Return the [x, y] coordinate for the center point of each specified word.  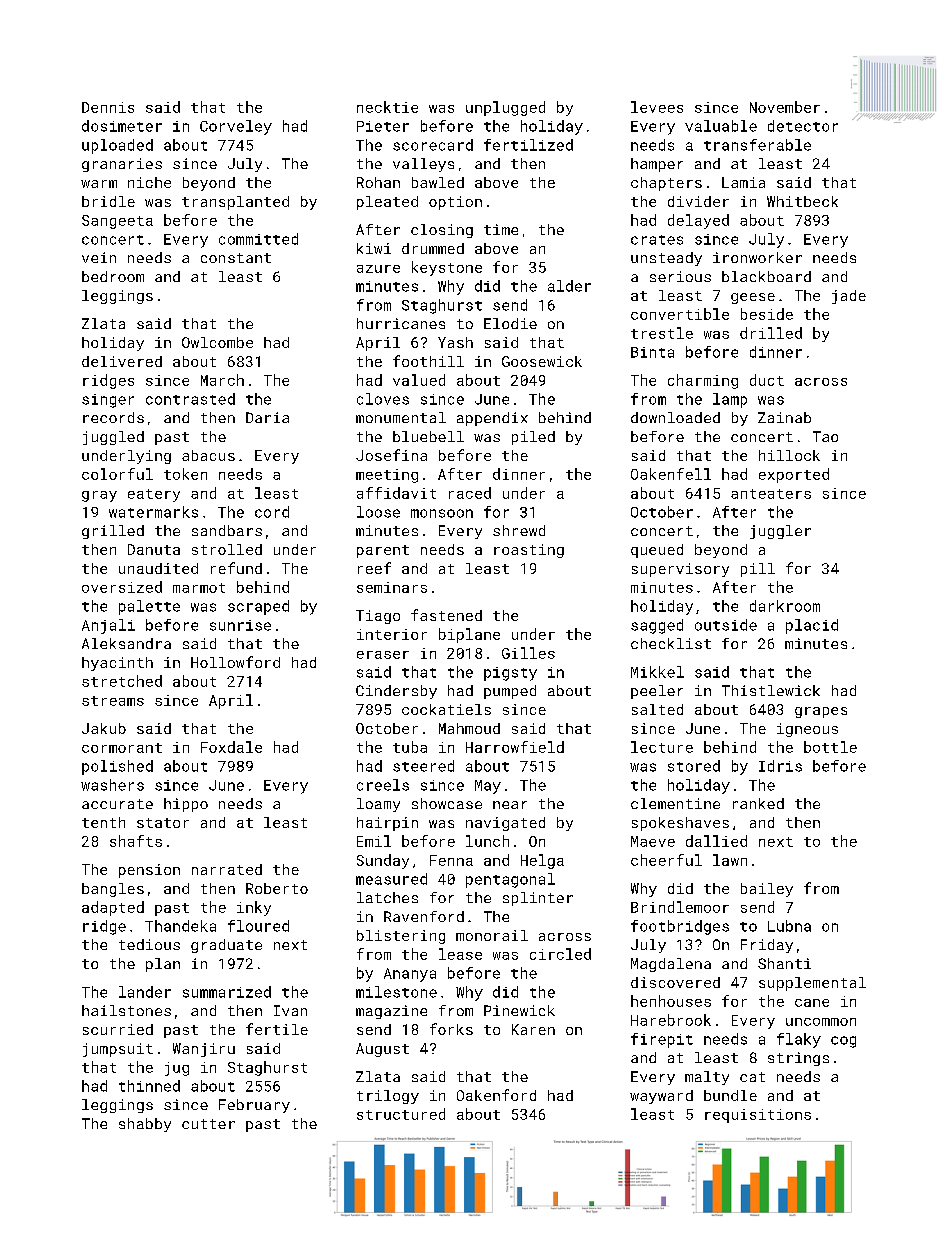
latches [387, 897]
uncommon [821, 1022]
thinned [149, 1086]
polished [117, 767]
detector [803, 126]
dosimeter [122, 126]
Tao [825, 436]
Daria [267, 417]
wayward [661, 1097]
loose [378, 512]
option [455, 203]
